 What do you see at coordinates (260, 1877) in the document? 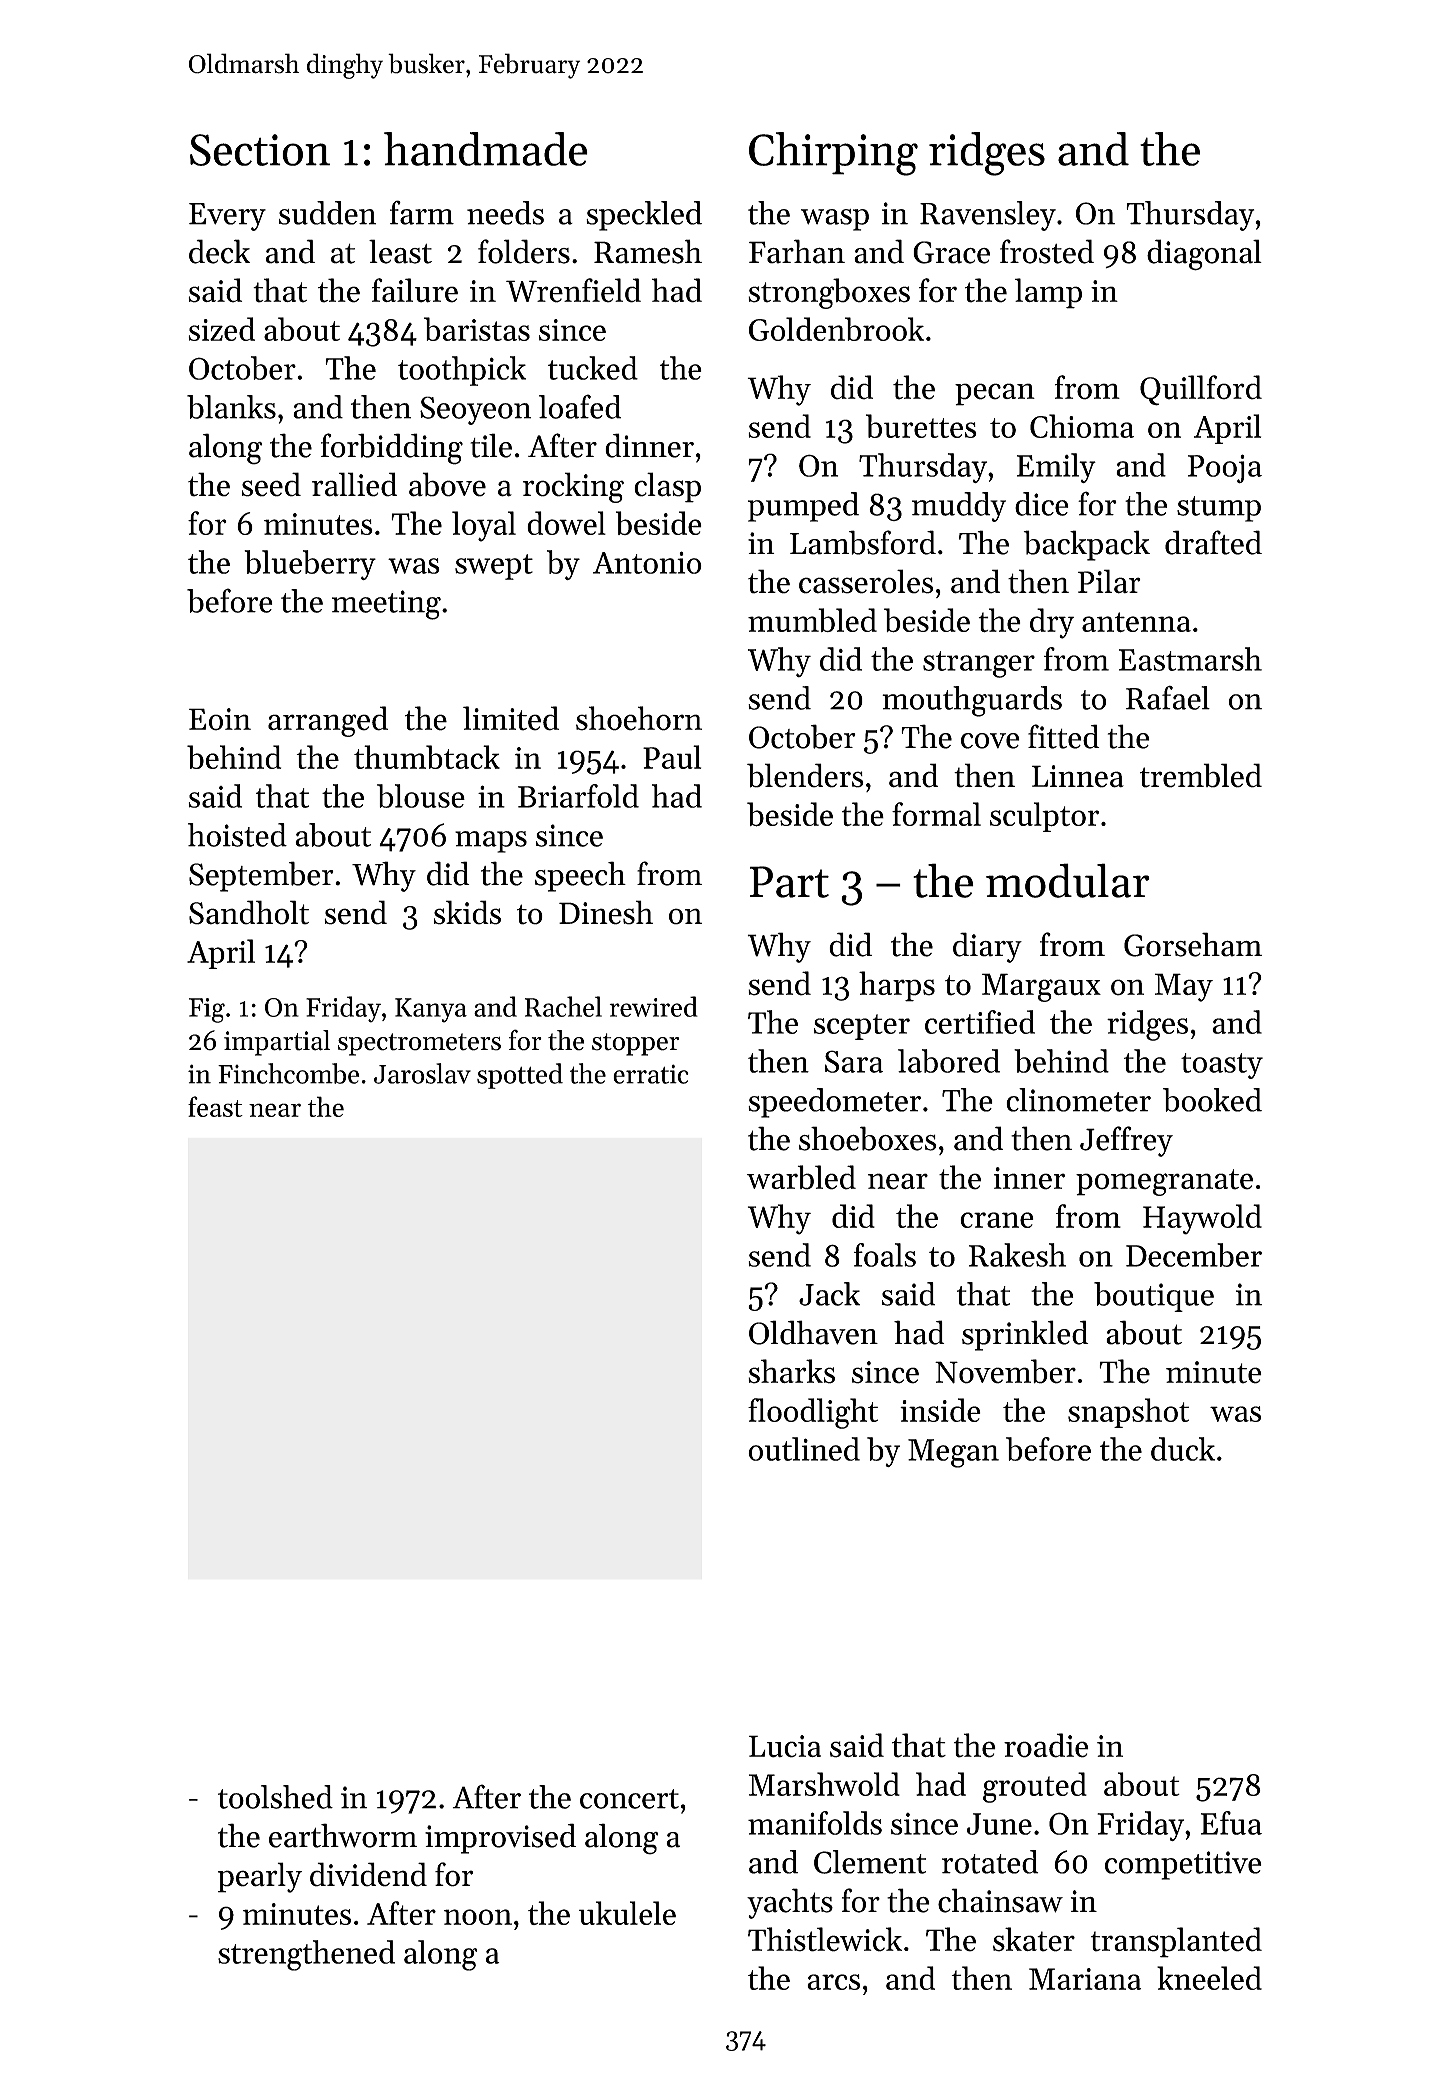
I see `pearly` at bounding box center [260, 1877].
